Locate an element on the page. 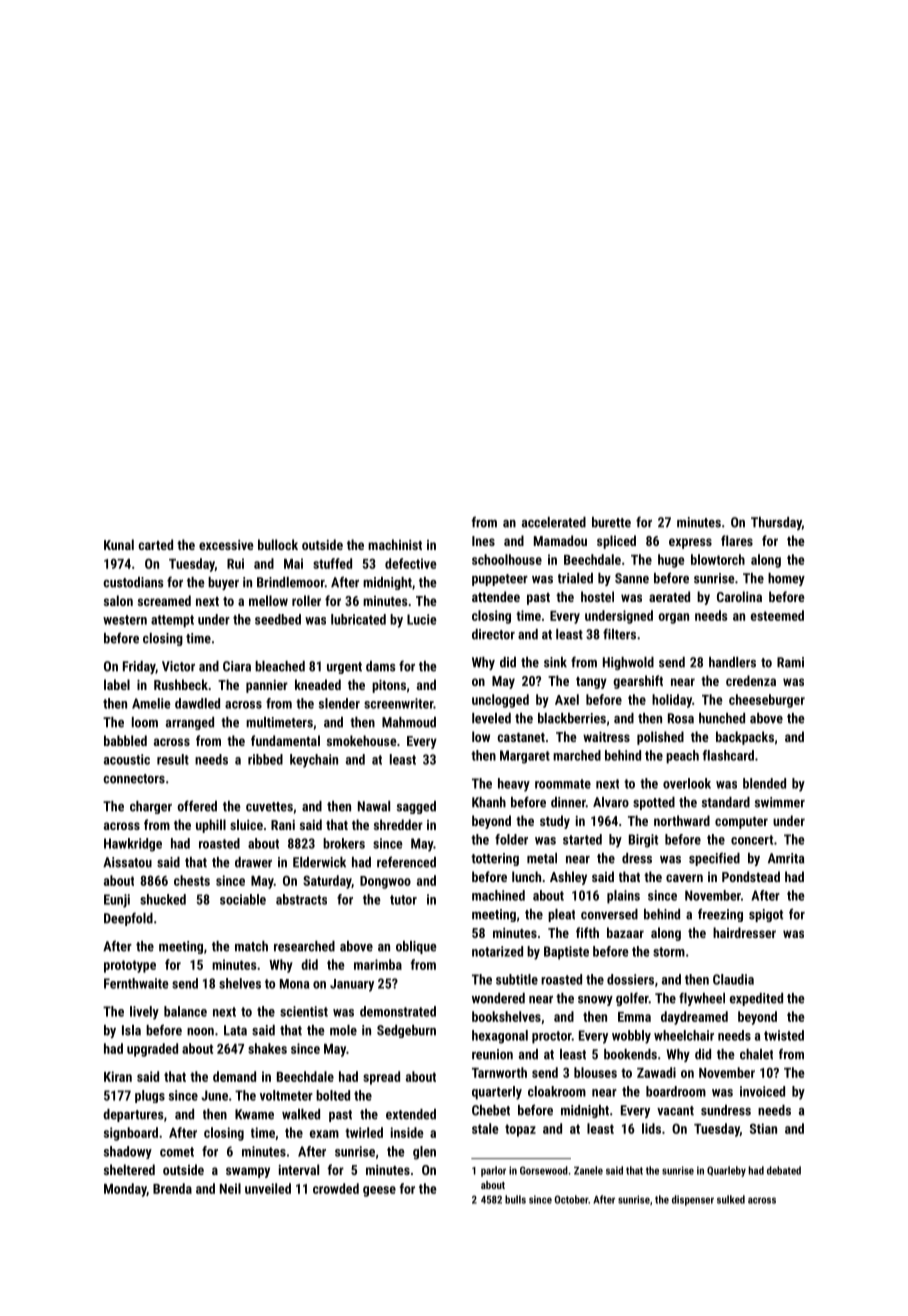  freezing is located at coordinates (720, 915).
